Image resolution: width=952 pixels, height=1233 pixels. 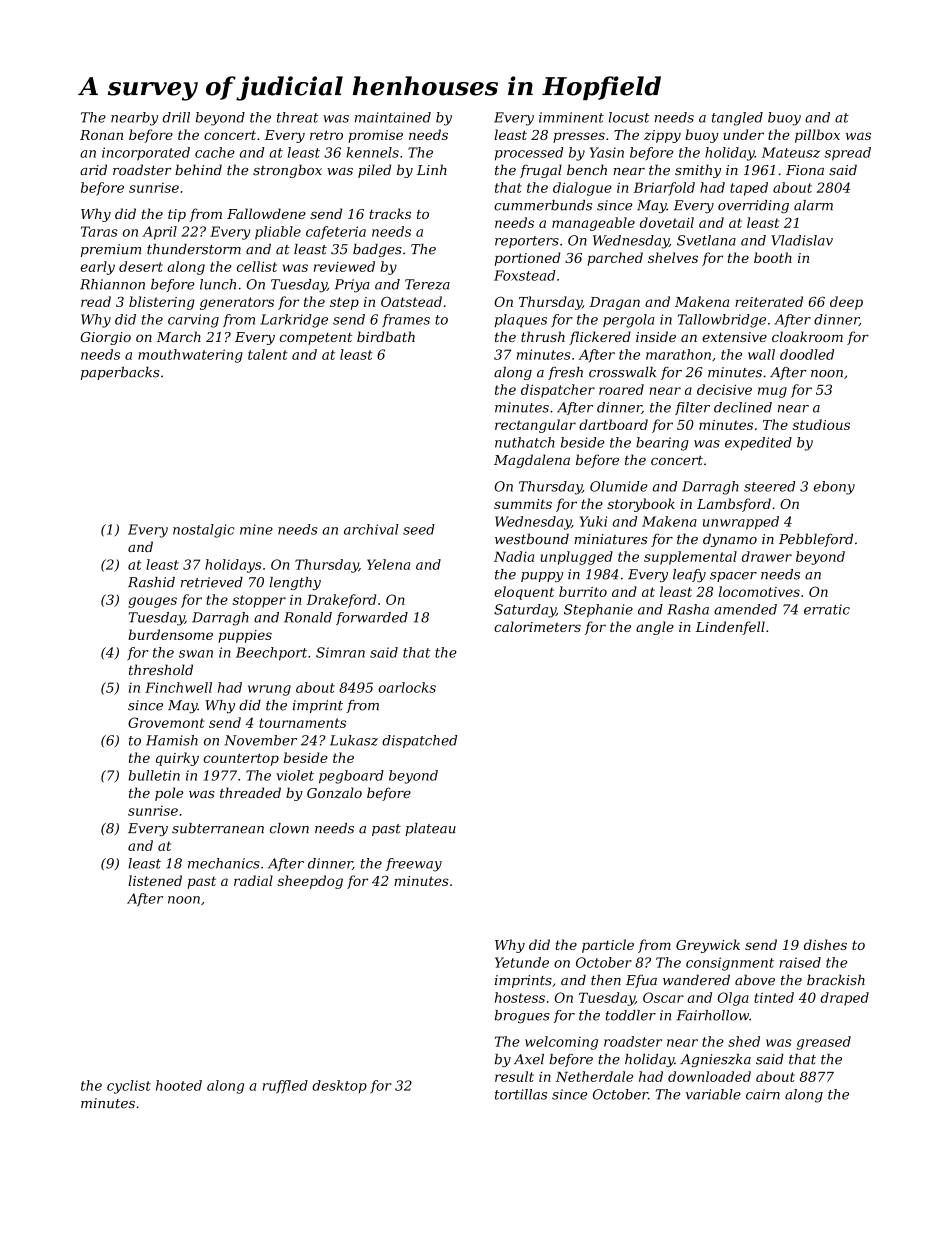 I want to click on drill, so click(x=176, y=117).
